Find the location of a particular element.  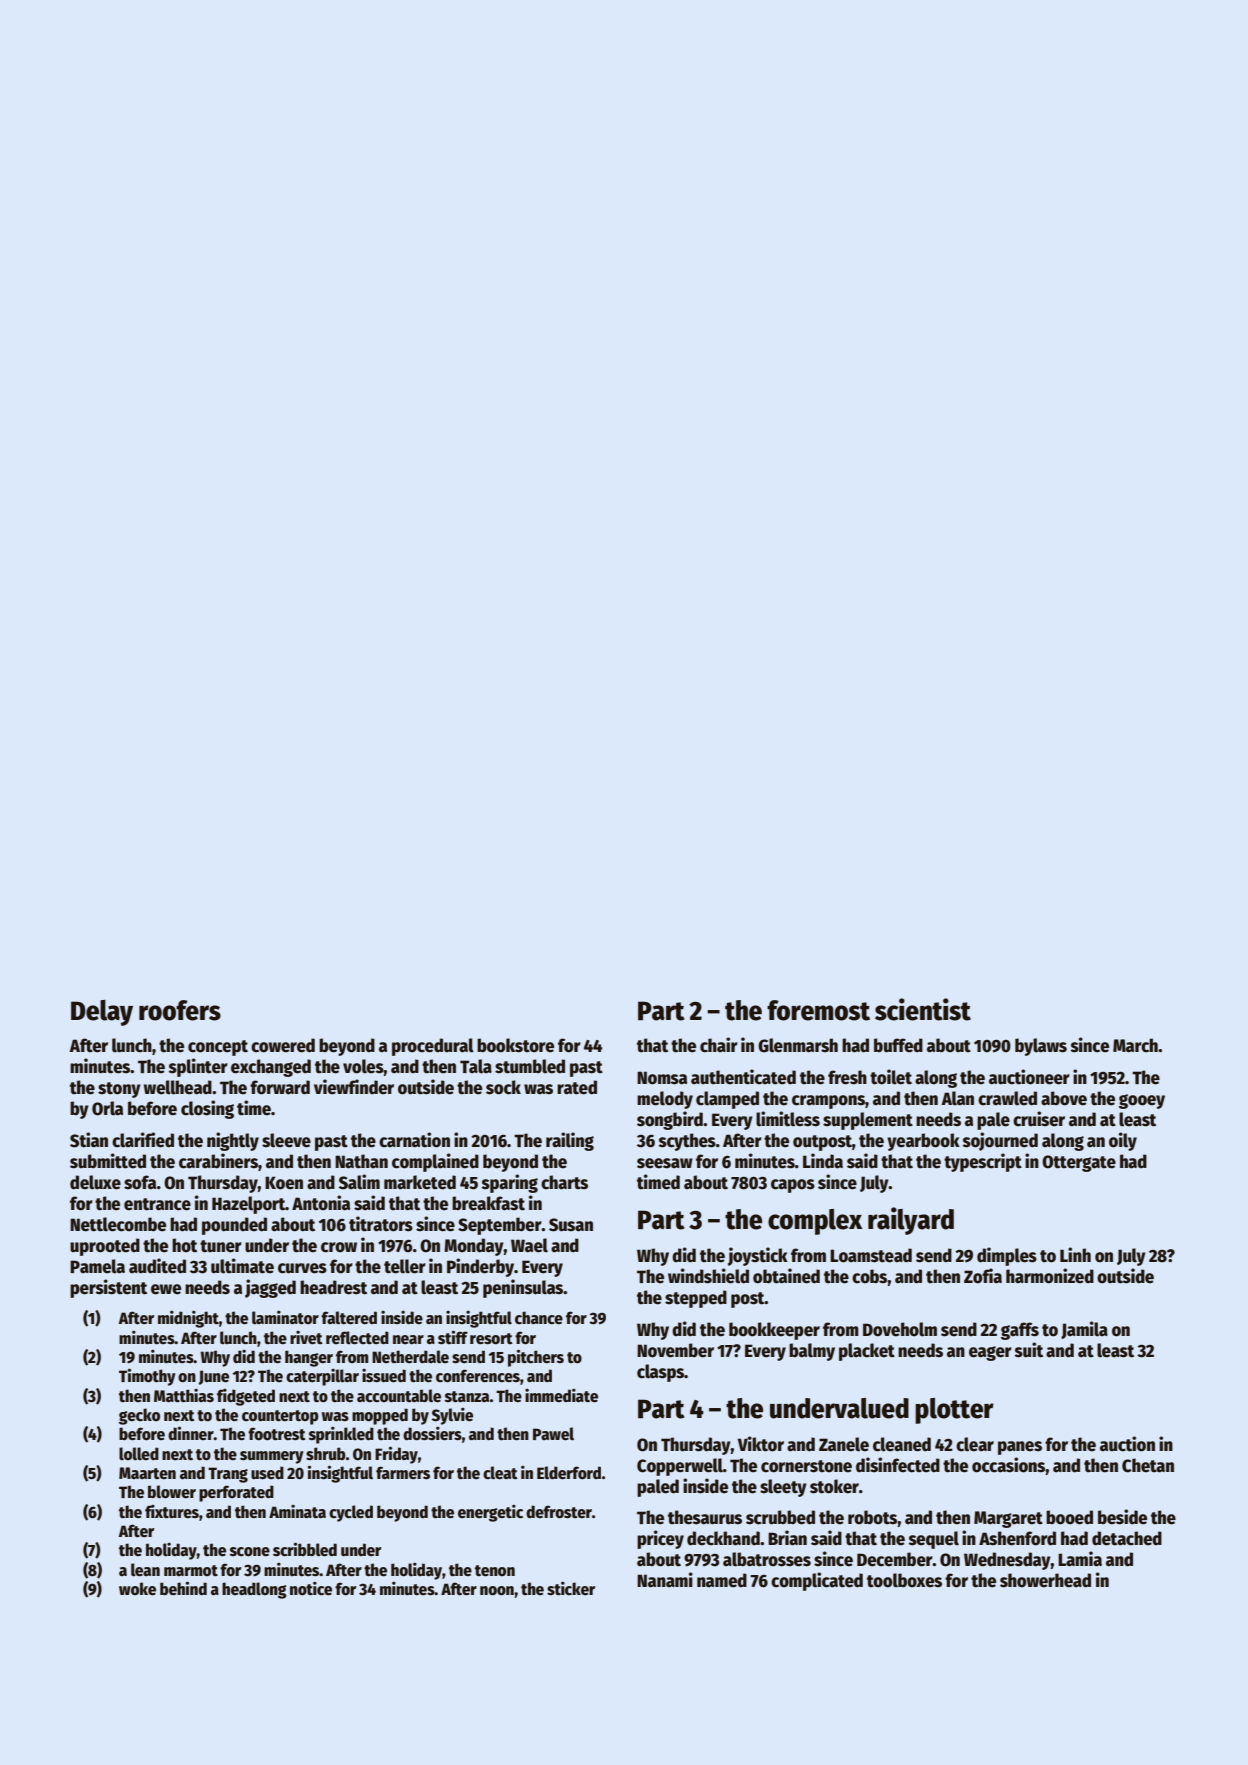

March is located at coordinates (1135, 1045).
